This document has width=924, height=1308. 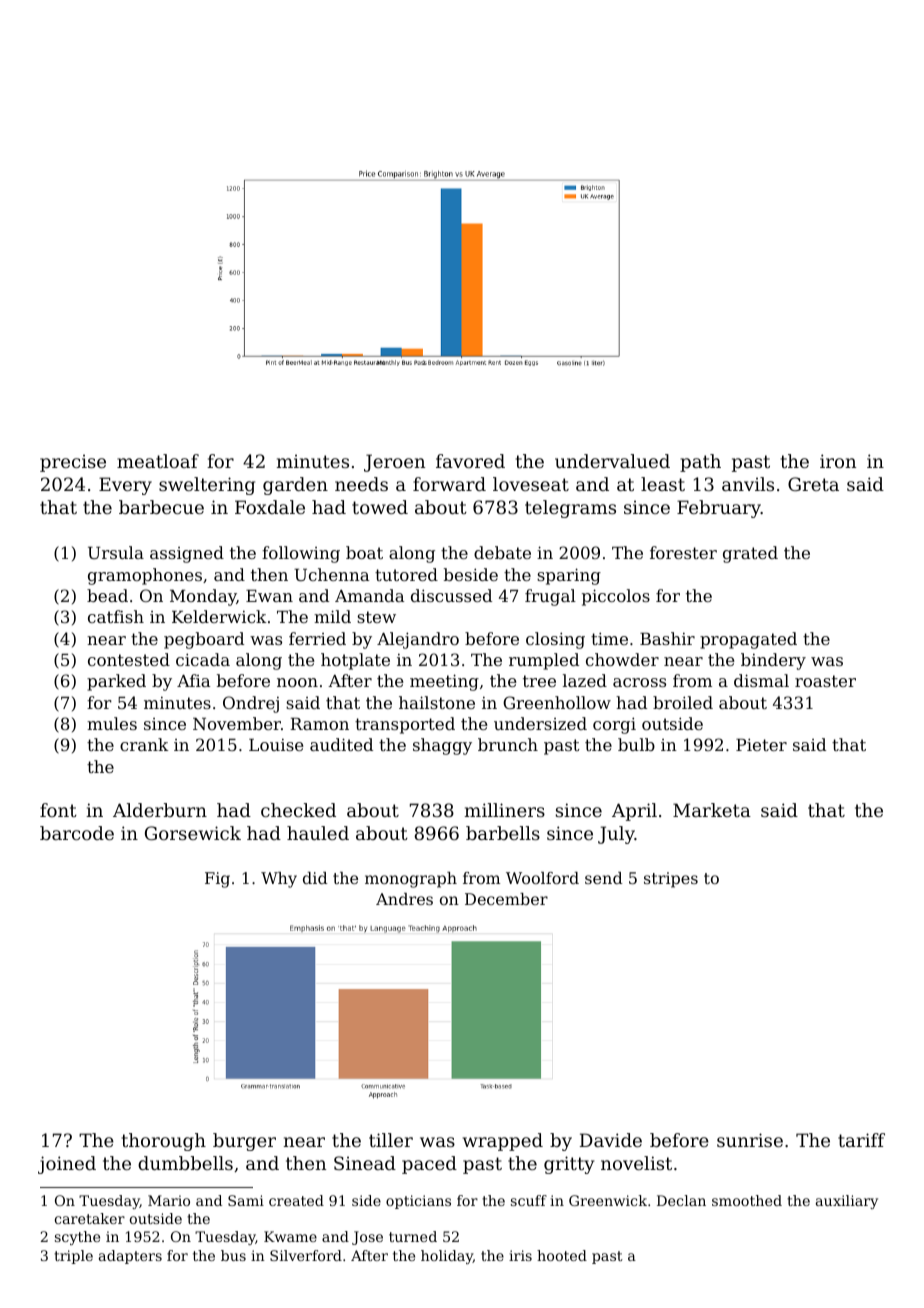 What do you see at coordinates (470, 461) in the document?
I see `favored` at bounding box center [470, 461].
